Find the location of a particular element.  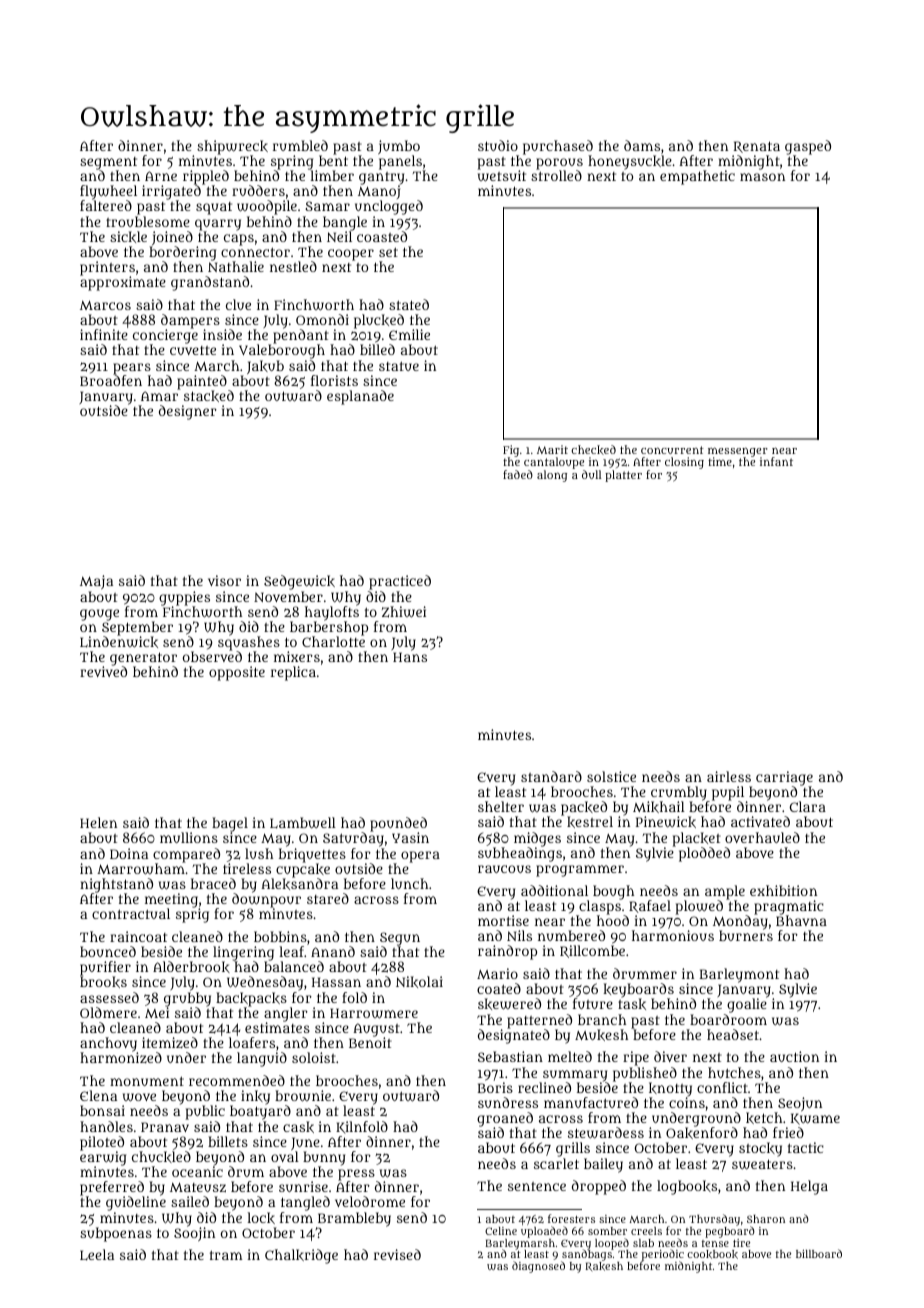

exhibition is located at coordinates (783, 890).
